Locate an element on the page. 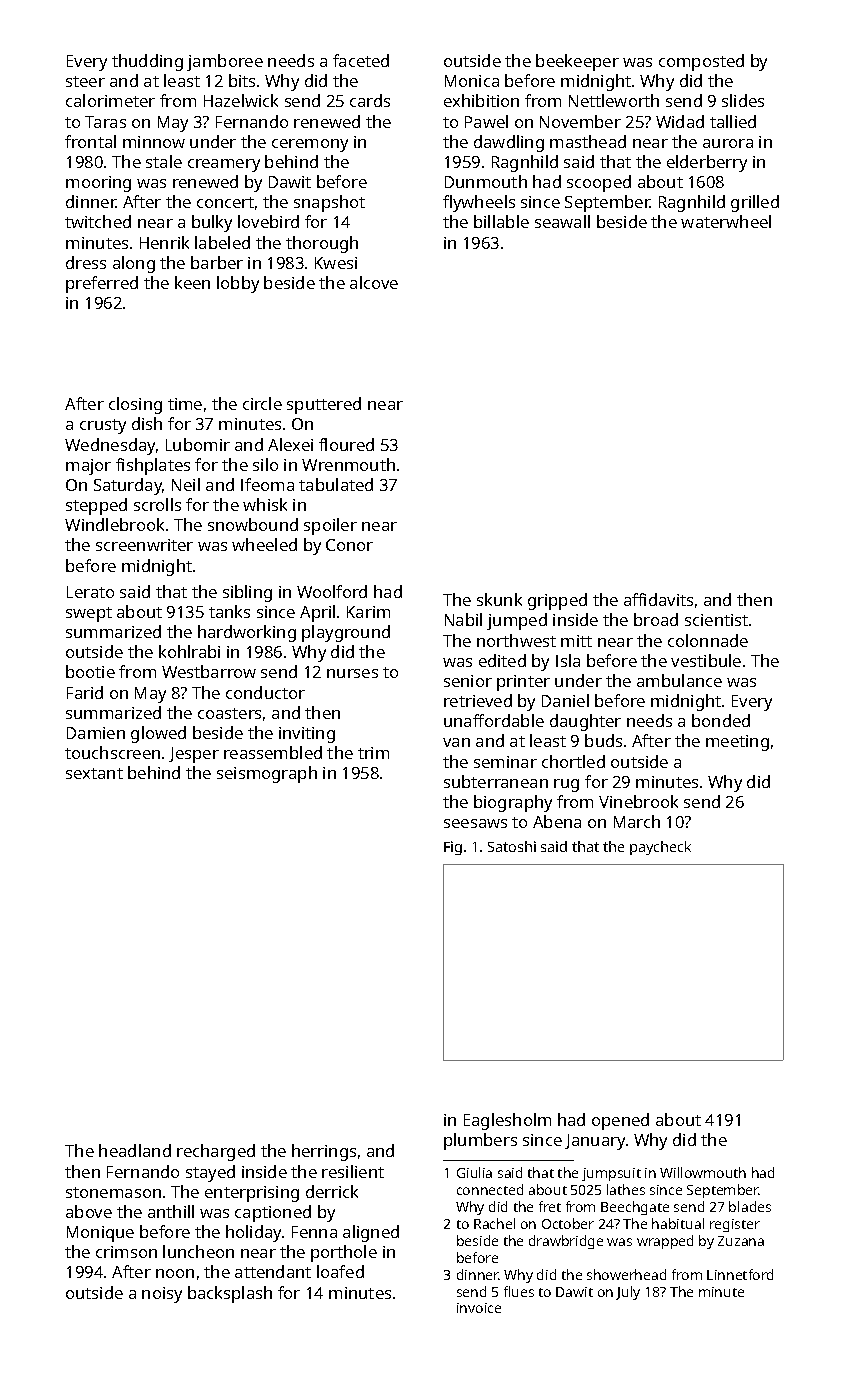 The height and width of the document is (1400, 849). glowed is located at coordinates (158, 734).
